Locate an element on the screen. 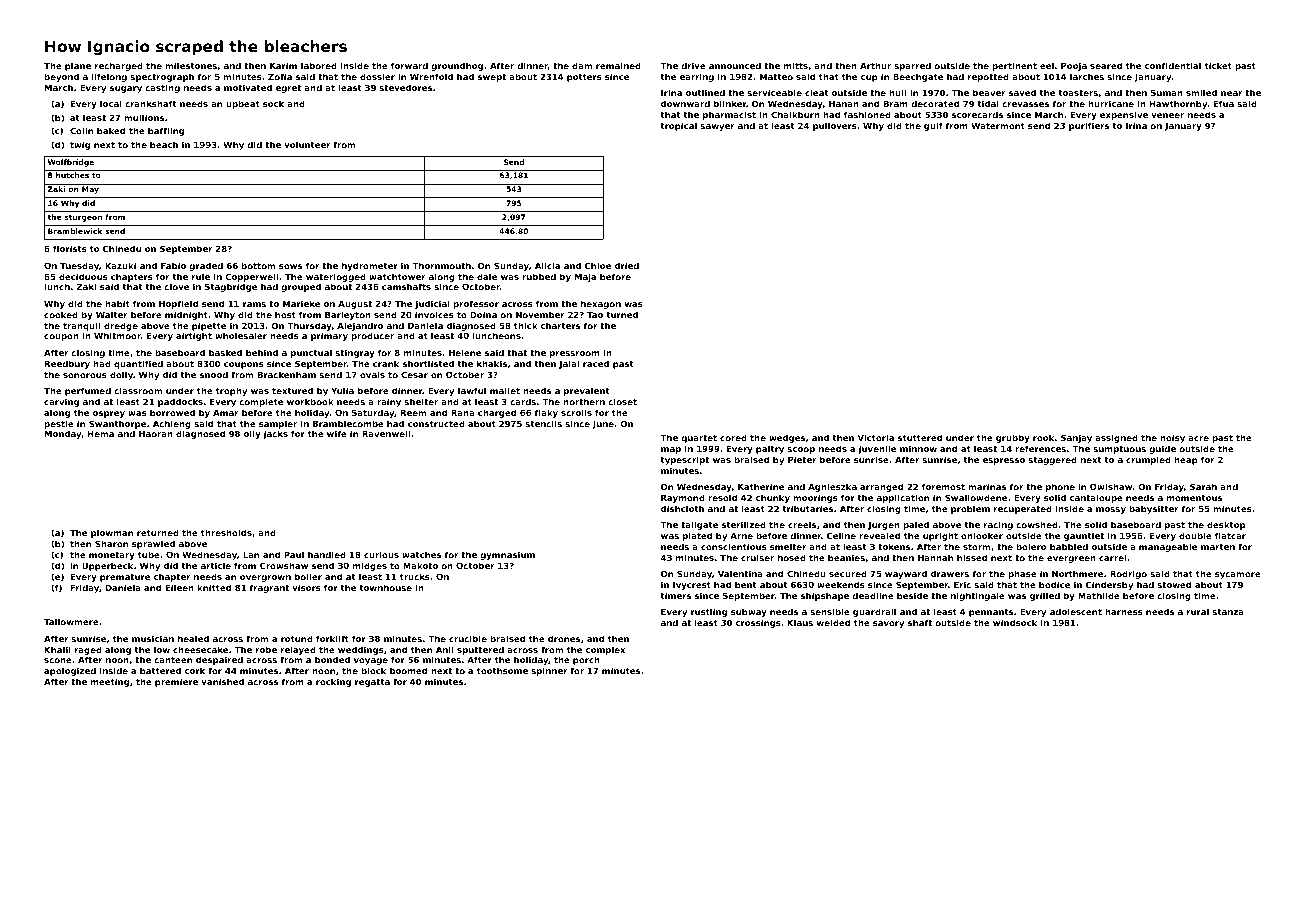  ticket is located at coordinates (1218, 65).
